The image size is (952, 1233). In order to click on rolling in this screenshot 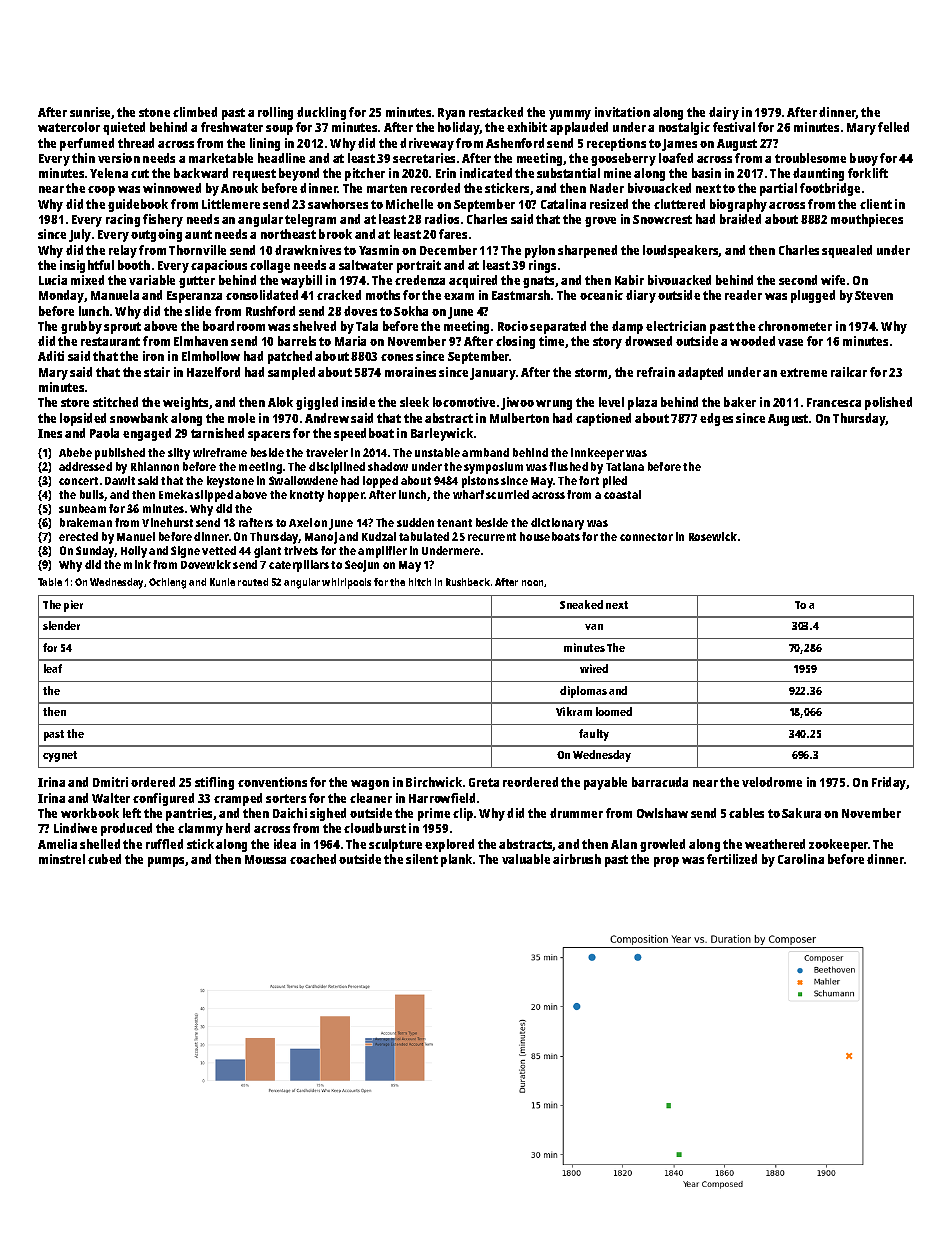, I will do `click(275, 113)`.
